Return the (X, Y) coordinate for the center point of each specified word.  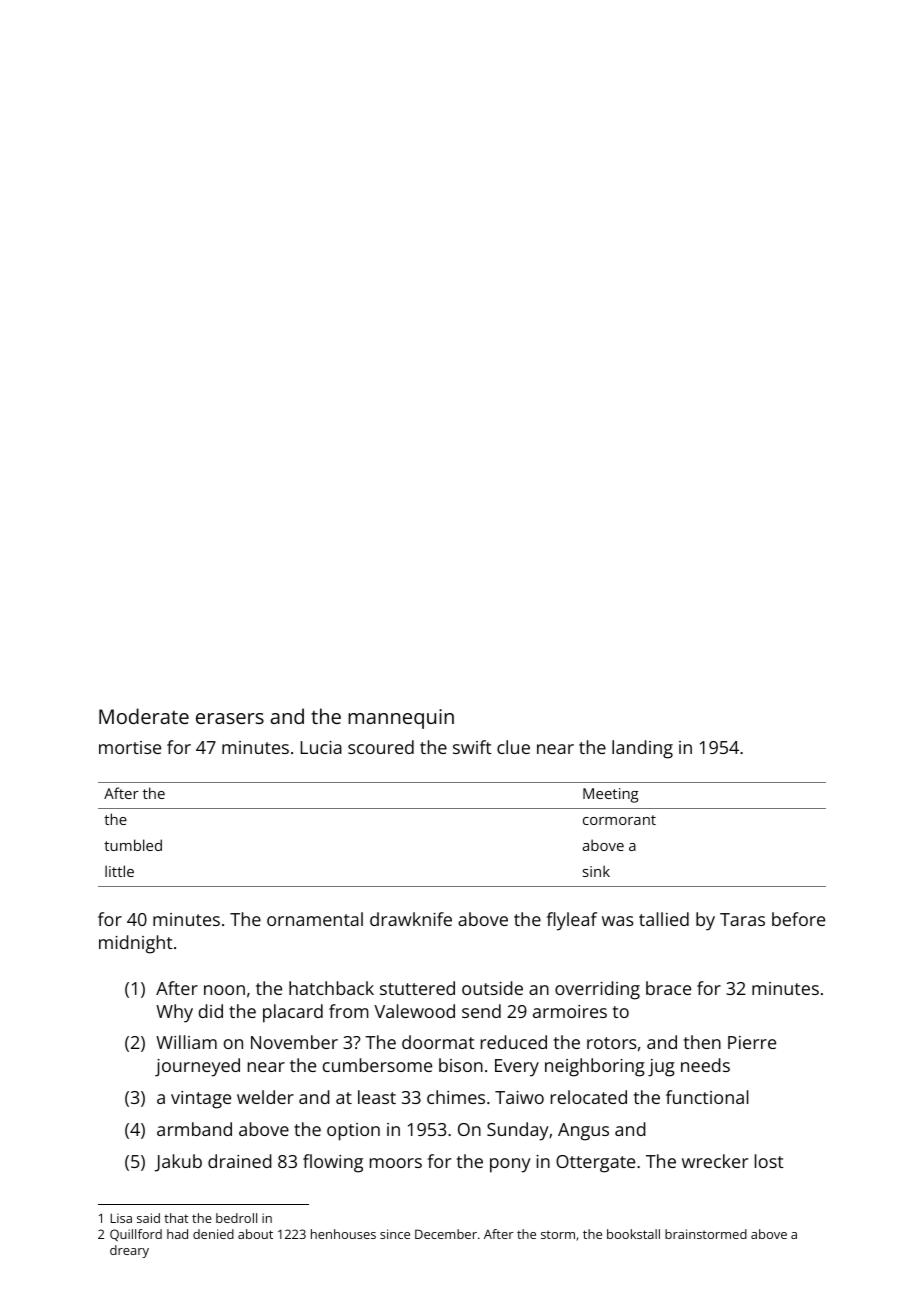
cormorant (619, 820)
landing (642, 749)
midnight (136, 944)
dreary (129, 1251)
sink (596, 871)
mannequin (401, 719)
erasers (230, 718)
